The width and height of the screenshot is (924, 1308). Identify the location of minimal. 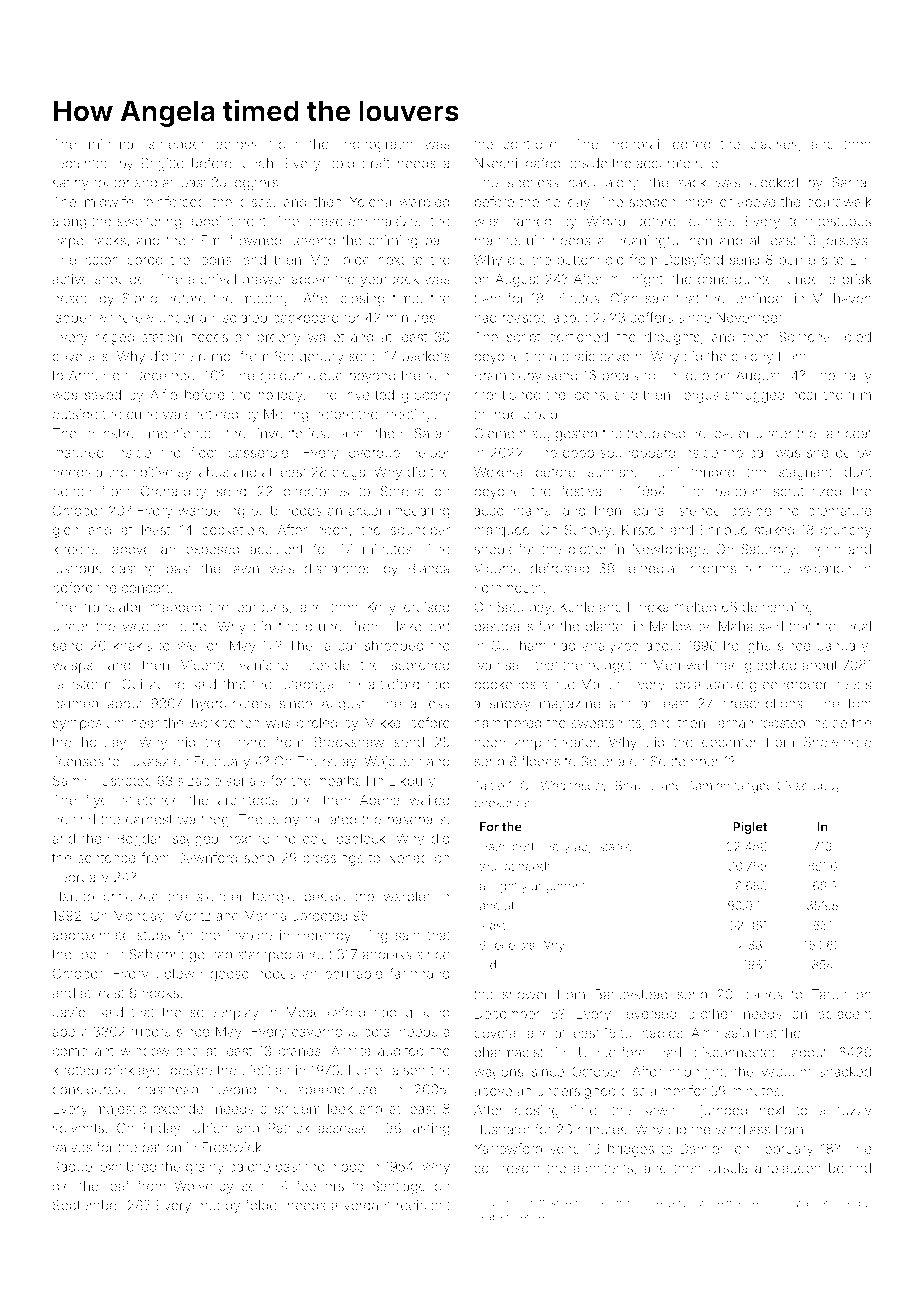
(112, 144).
